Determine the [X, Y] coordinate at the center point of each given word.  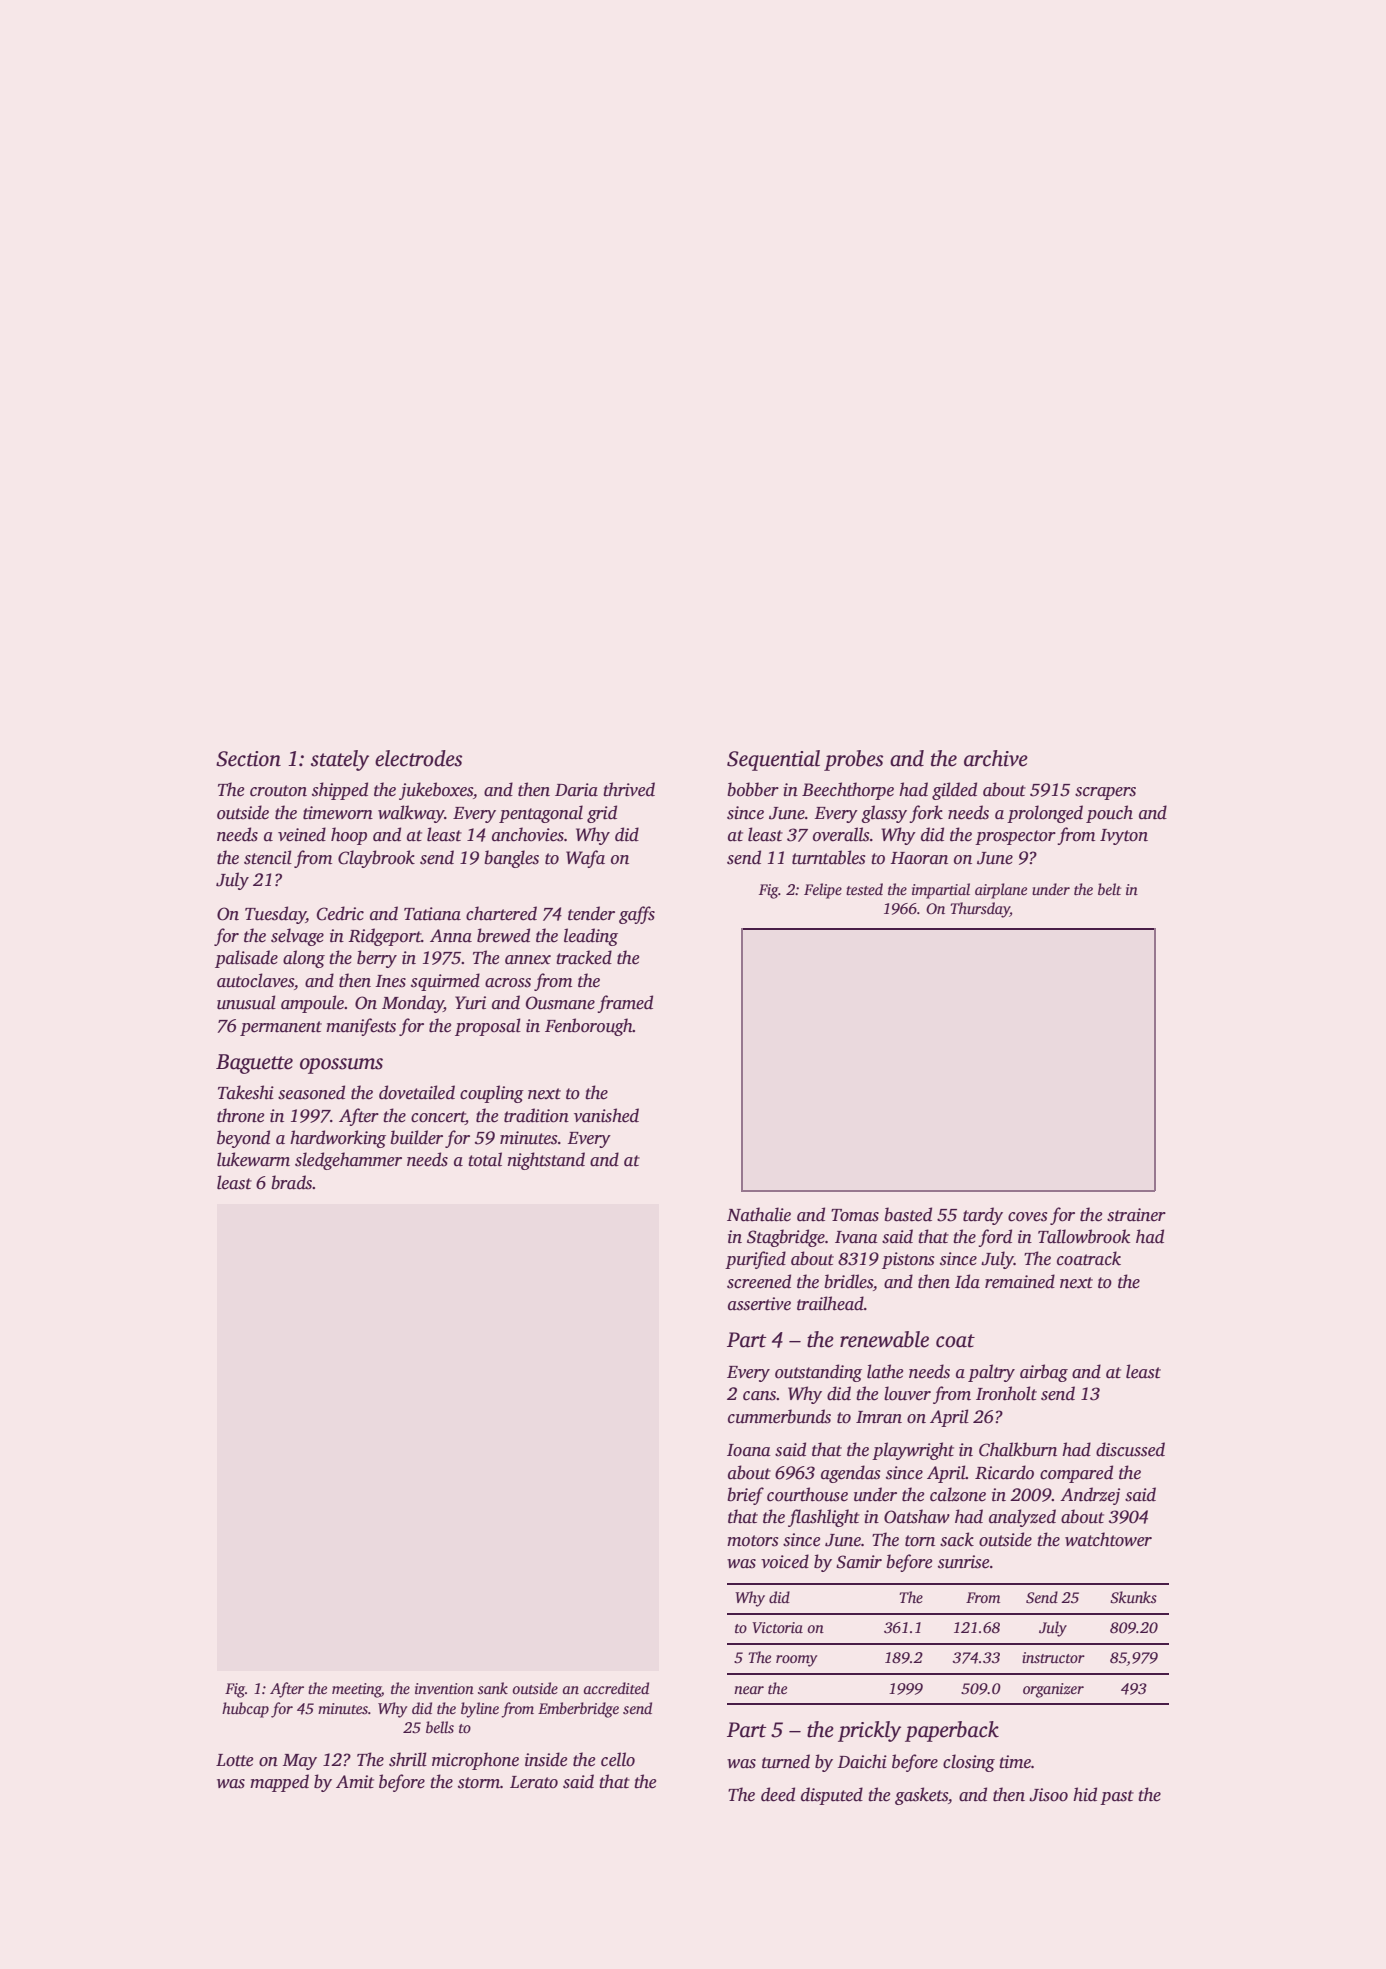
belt [1109, 889]
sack [957, 1539]
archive [996, 758]
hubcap [245, 1710]
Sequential [773, 760]
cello [618, 1759]
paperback [952, 1731]
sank [493, 1688]
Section [248, 759]
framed [625, 1004]
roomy [796, 1661]
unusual [246, 1002]
